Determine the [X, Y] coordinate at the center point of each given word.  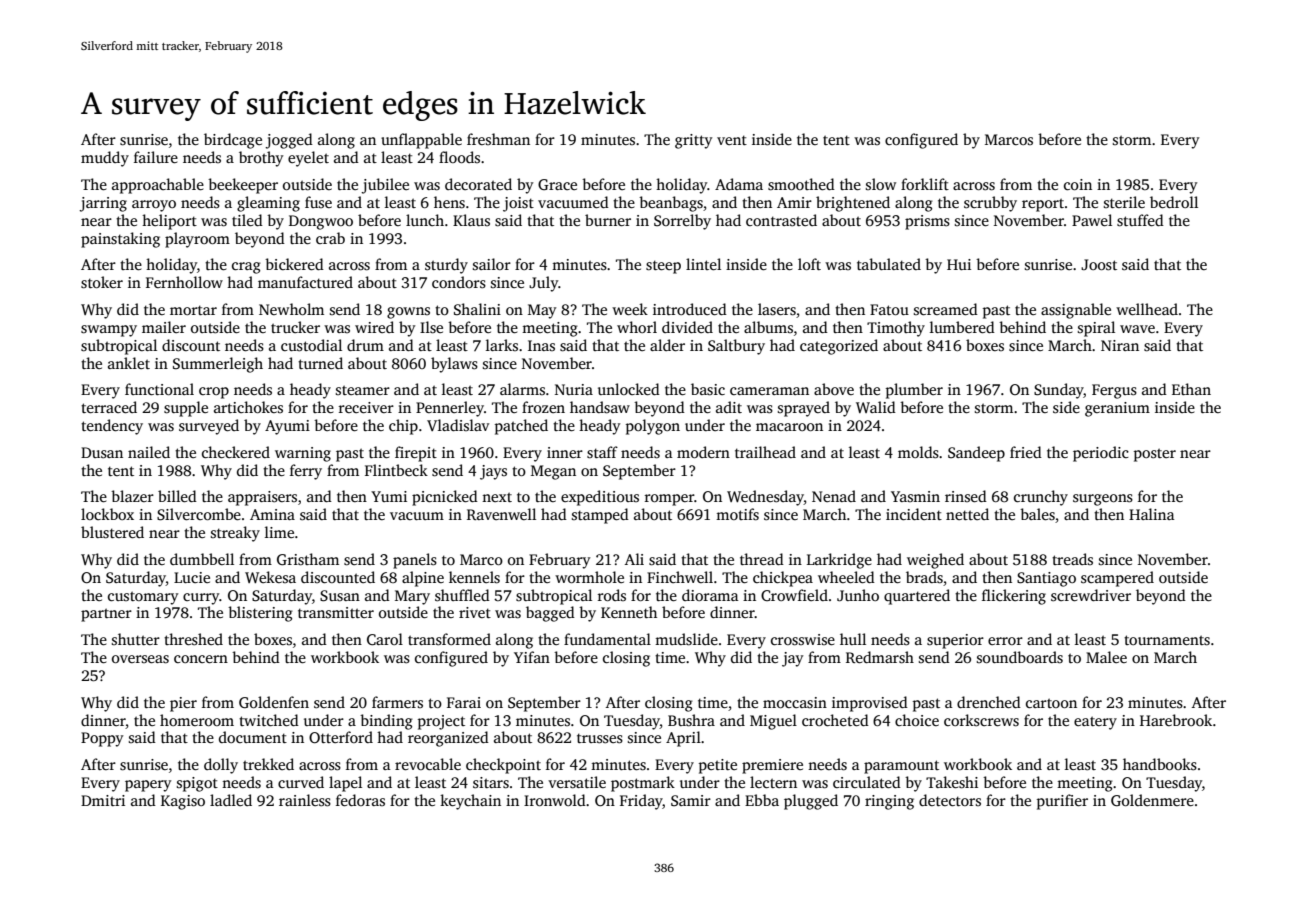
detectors [950, 800]
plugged [811, 802]
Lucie [192, 577]
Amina [272, 514]
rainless [305, 800]
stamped [600, 516]
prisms [927, 222]
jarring [103, 204]
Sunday [1059, 391]
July [543, 284]
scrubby [990, 204]
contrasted [781, 220]
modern [703, 452]
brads [924, 577]
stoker [102, 282]
